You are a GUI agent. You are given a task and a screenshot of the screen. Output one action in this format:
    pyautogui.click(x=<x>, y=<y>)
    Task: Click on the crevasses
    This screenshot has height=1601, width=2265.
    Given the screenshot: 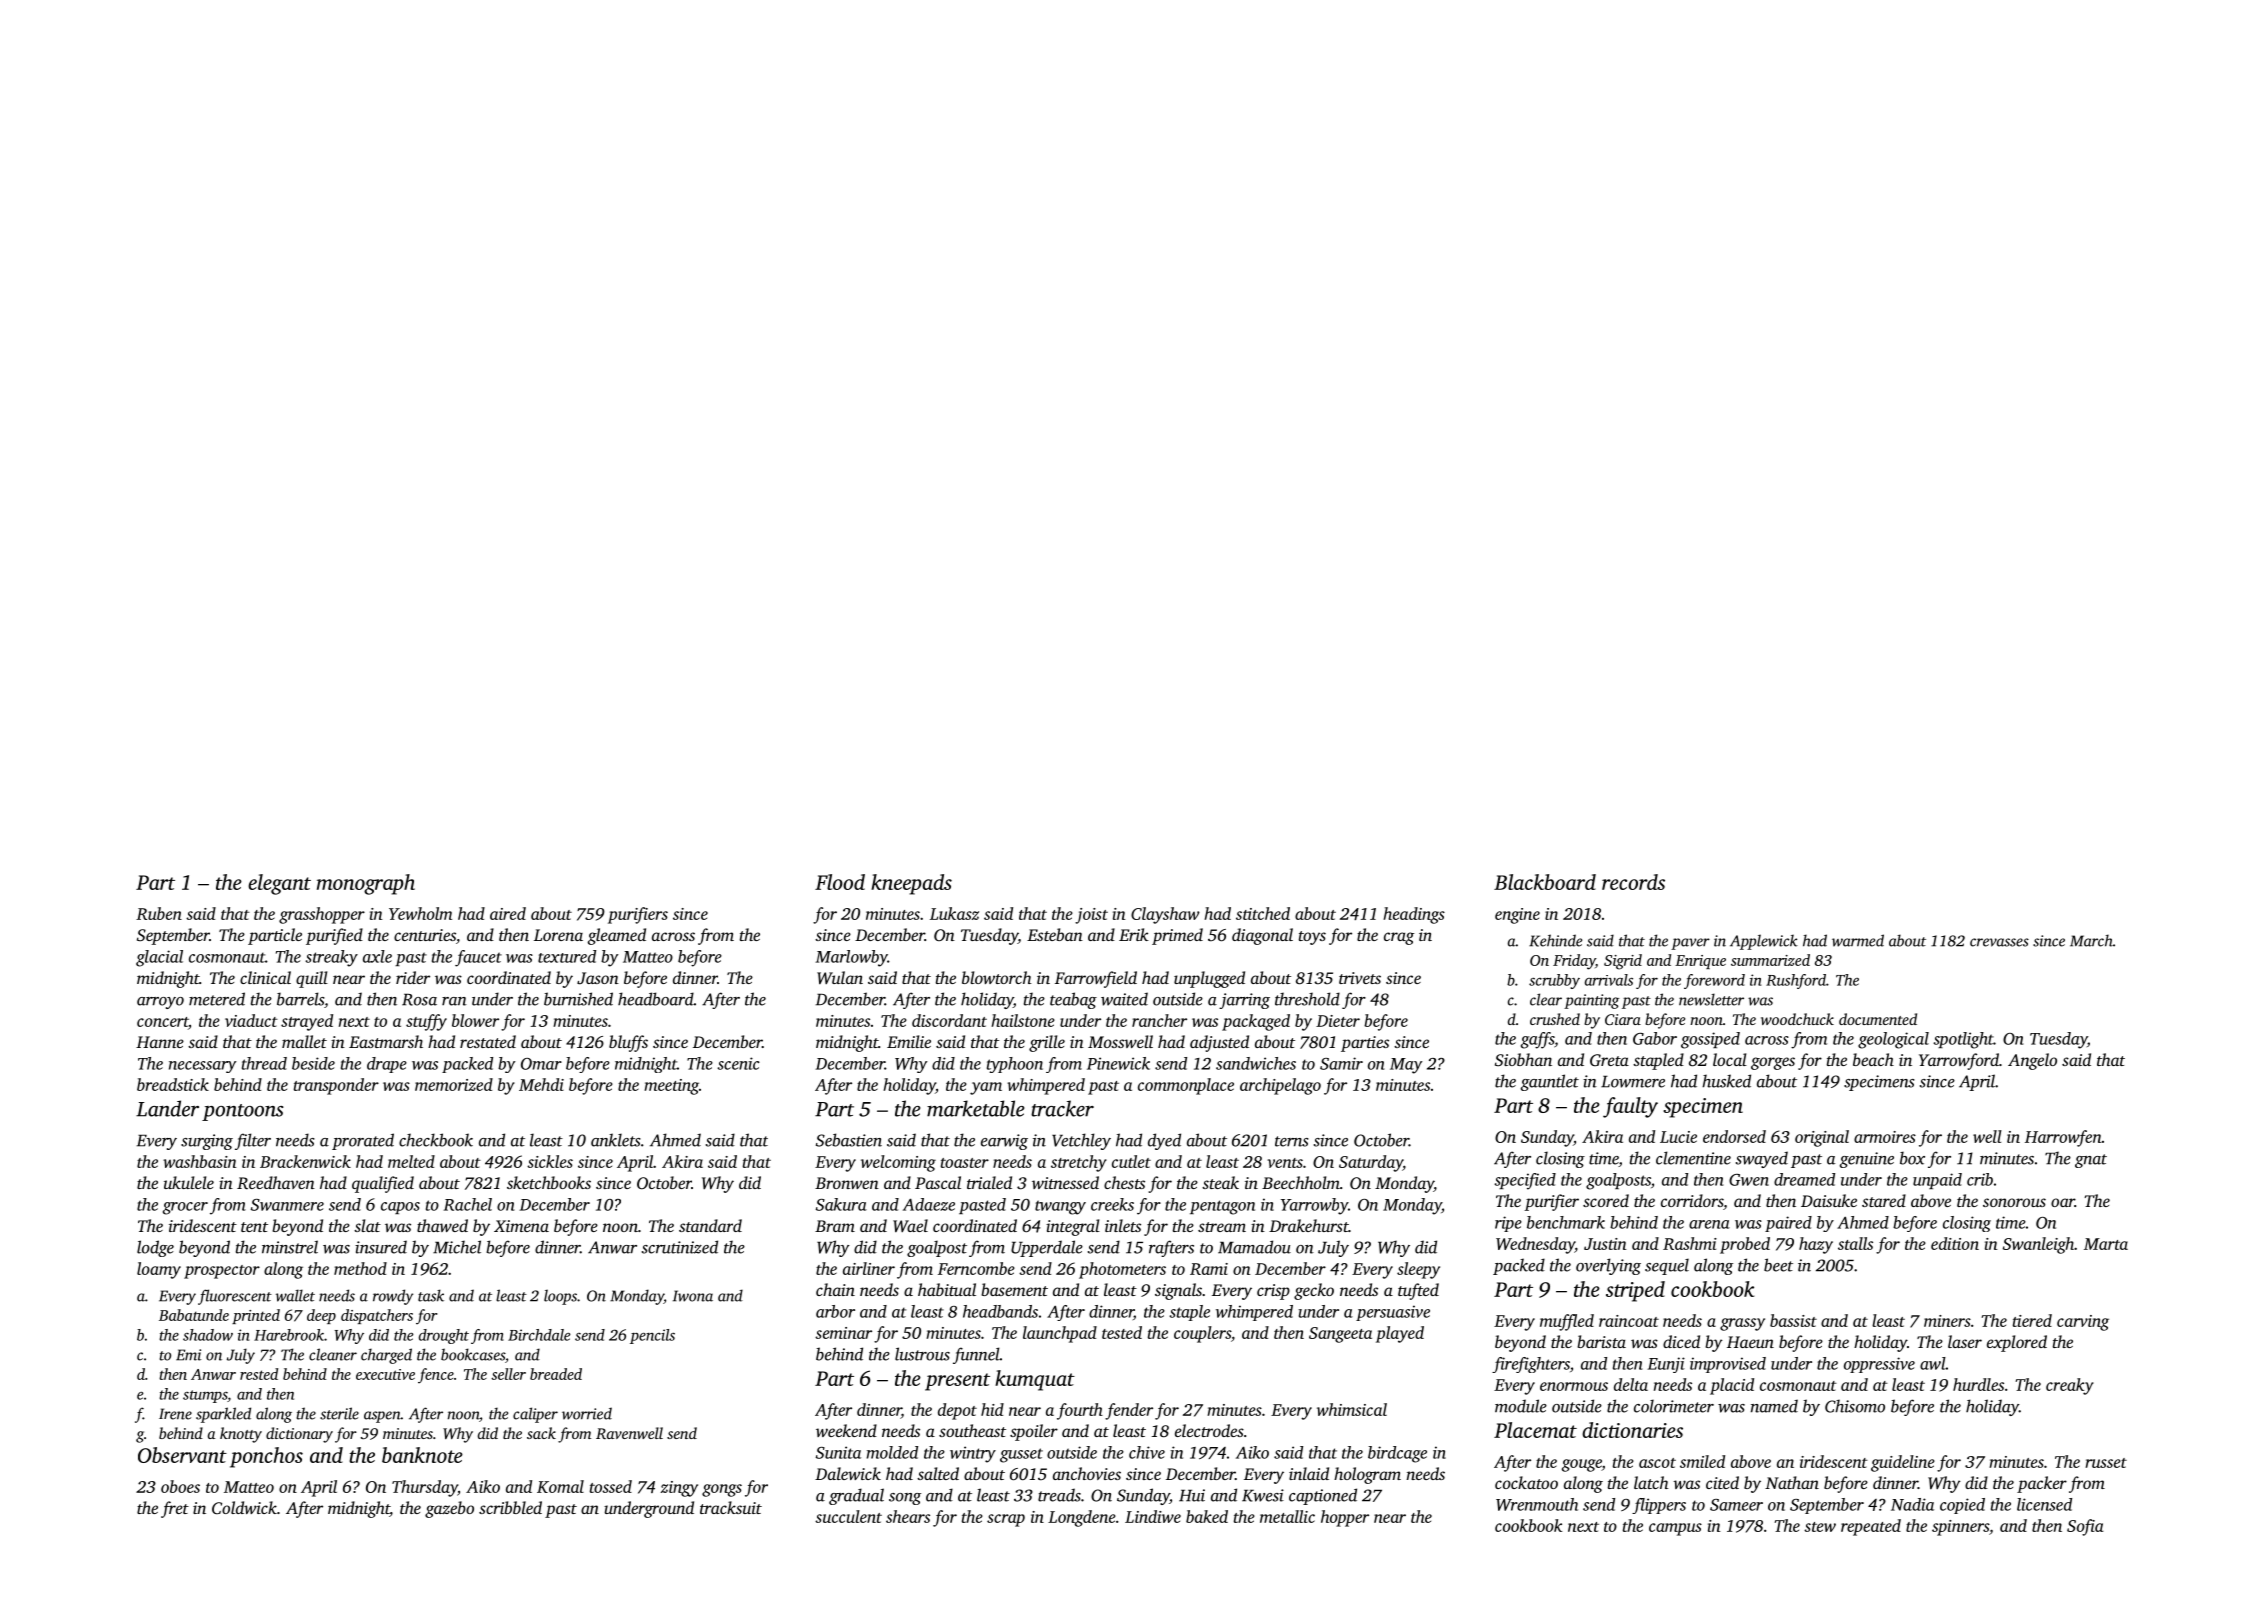 What is the action you would take?
    pyautogui.click(x=1999, y=942)
